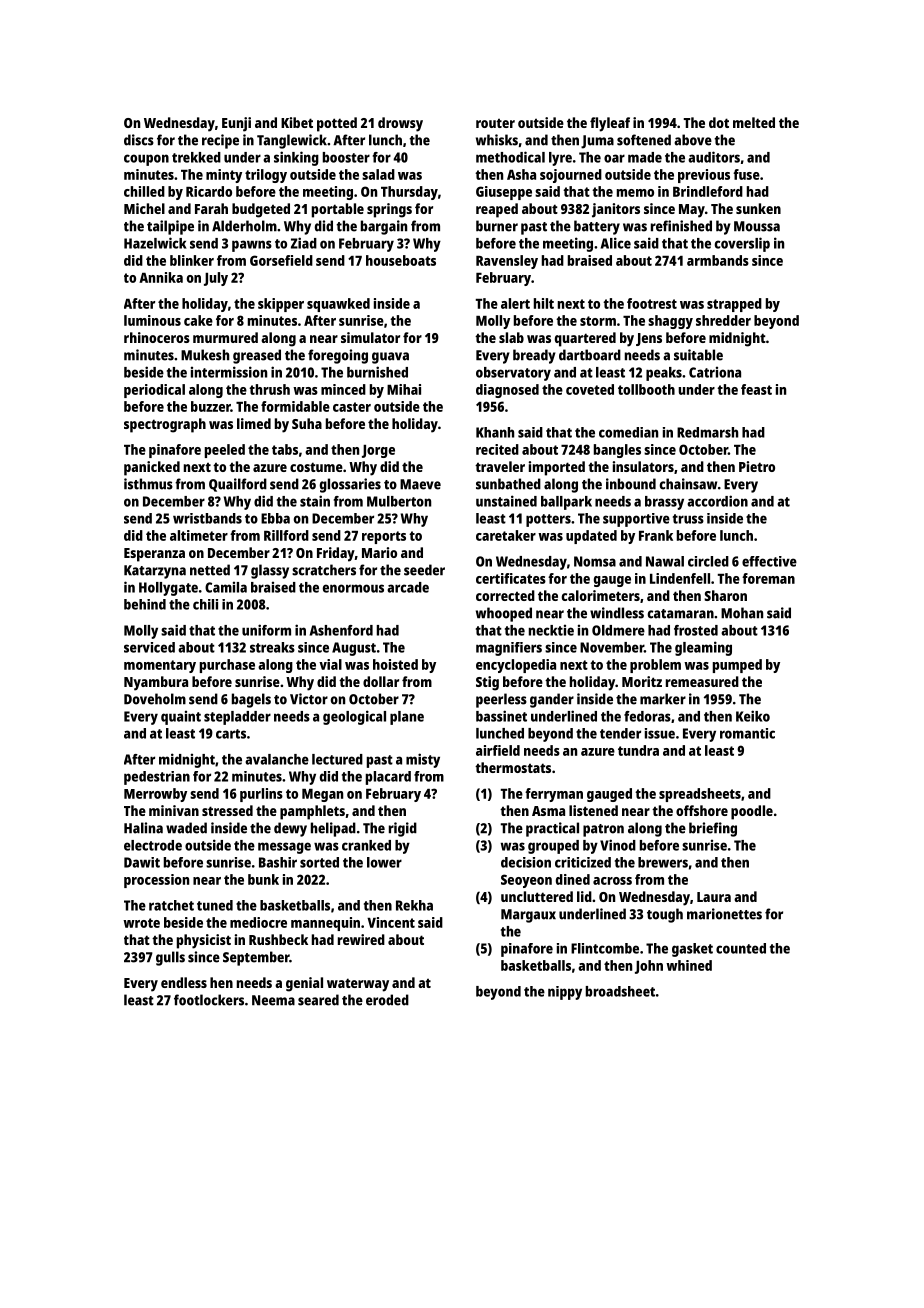 Image resolution: width=924 pixels, height=1308 pixels. What do you see at coordinates (508, 484) in the image?
I see `sunbathed` at bounding box center [508, 484].
